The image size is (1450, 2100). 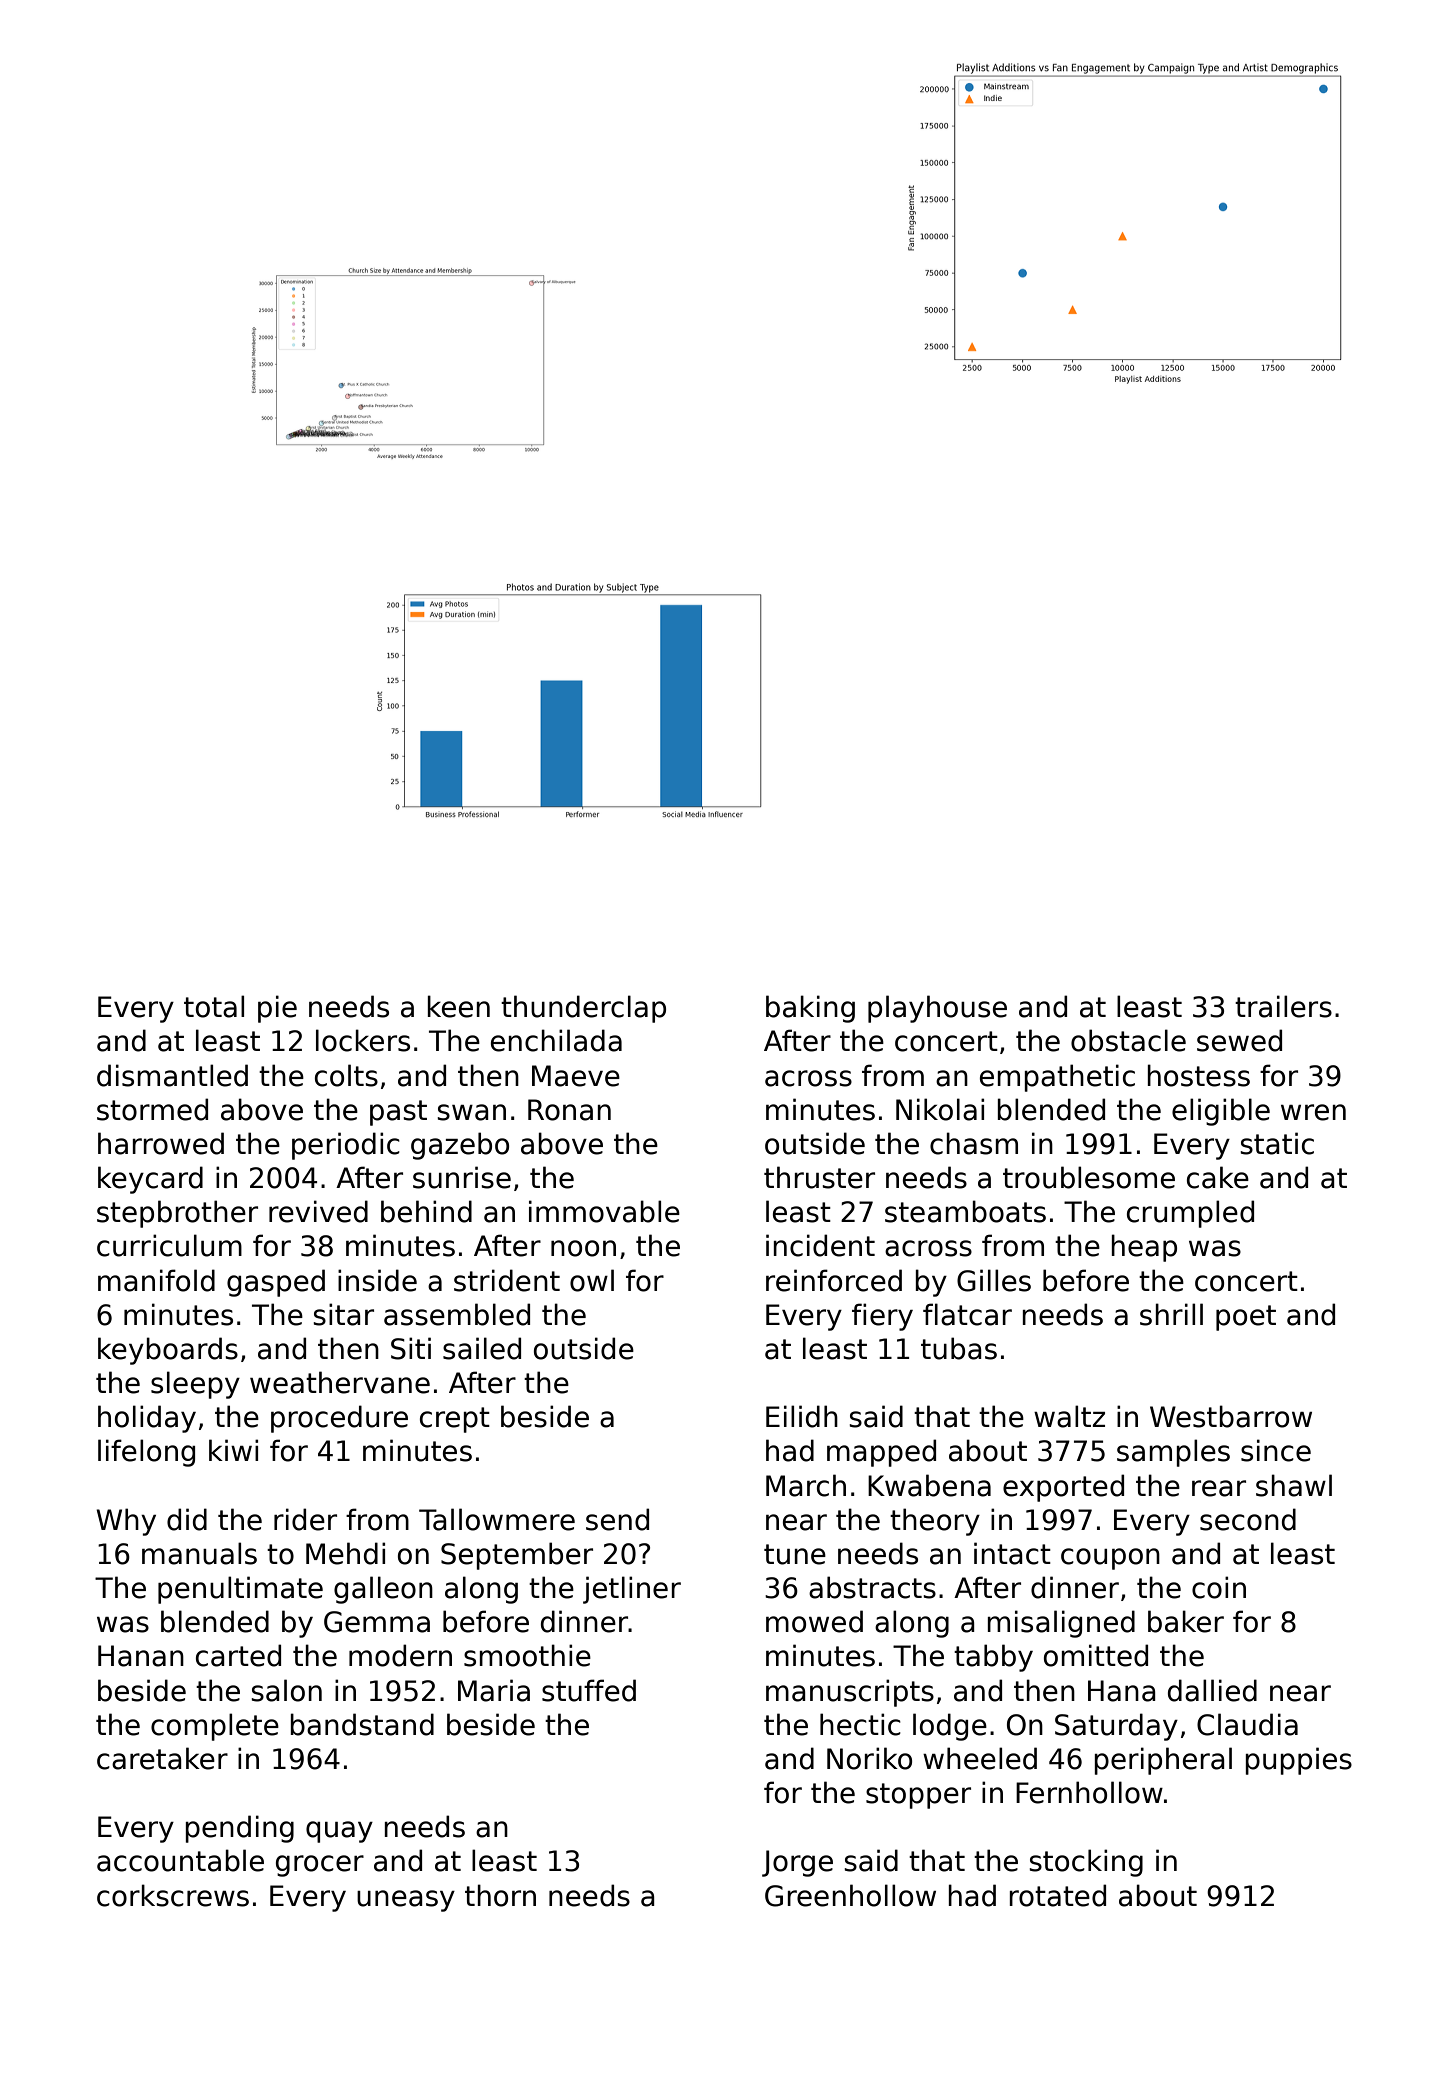 What do you see at coordinates (583, 1248) in the page?
I see `noon` at bounding box center [583, 1248].
